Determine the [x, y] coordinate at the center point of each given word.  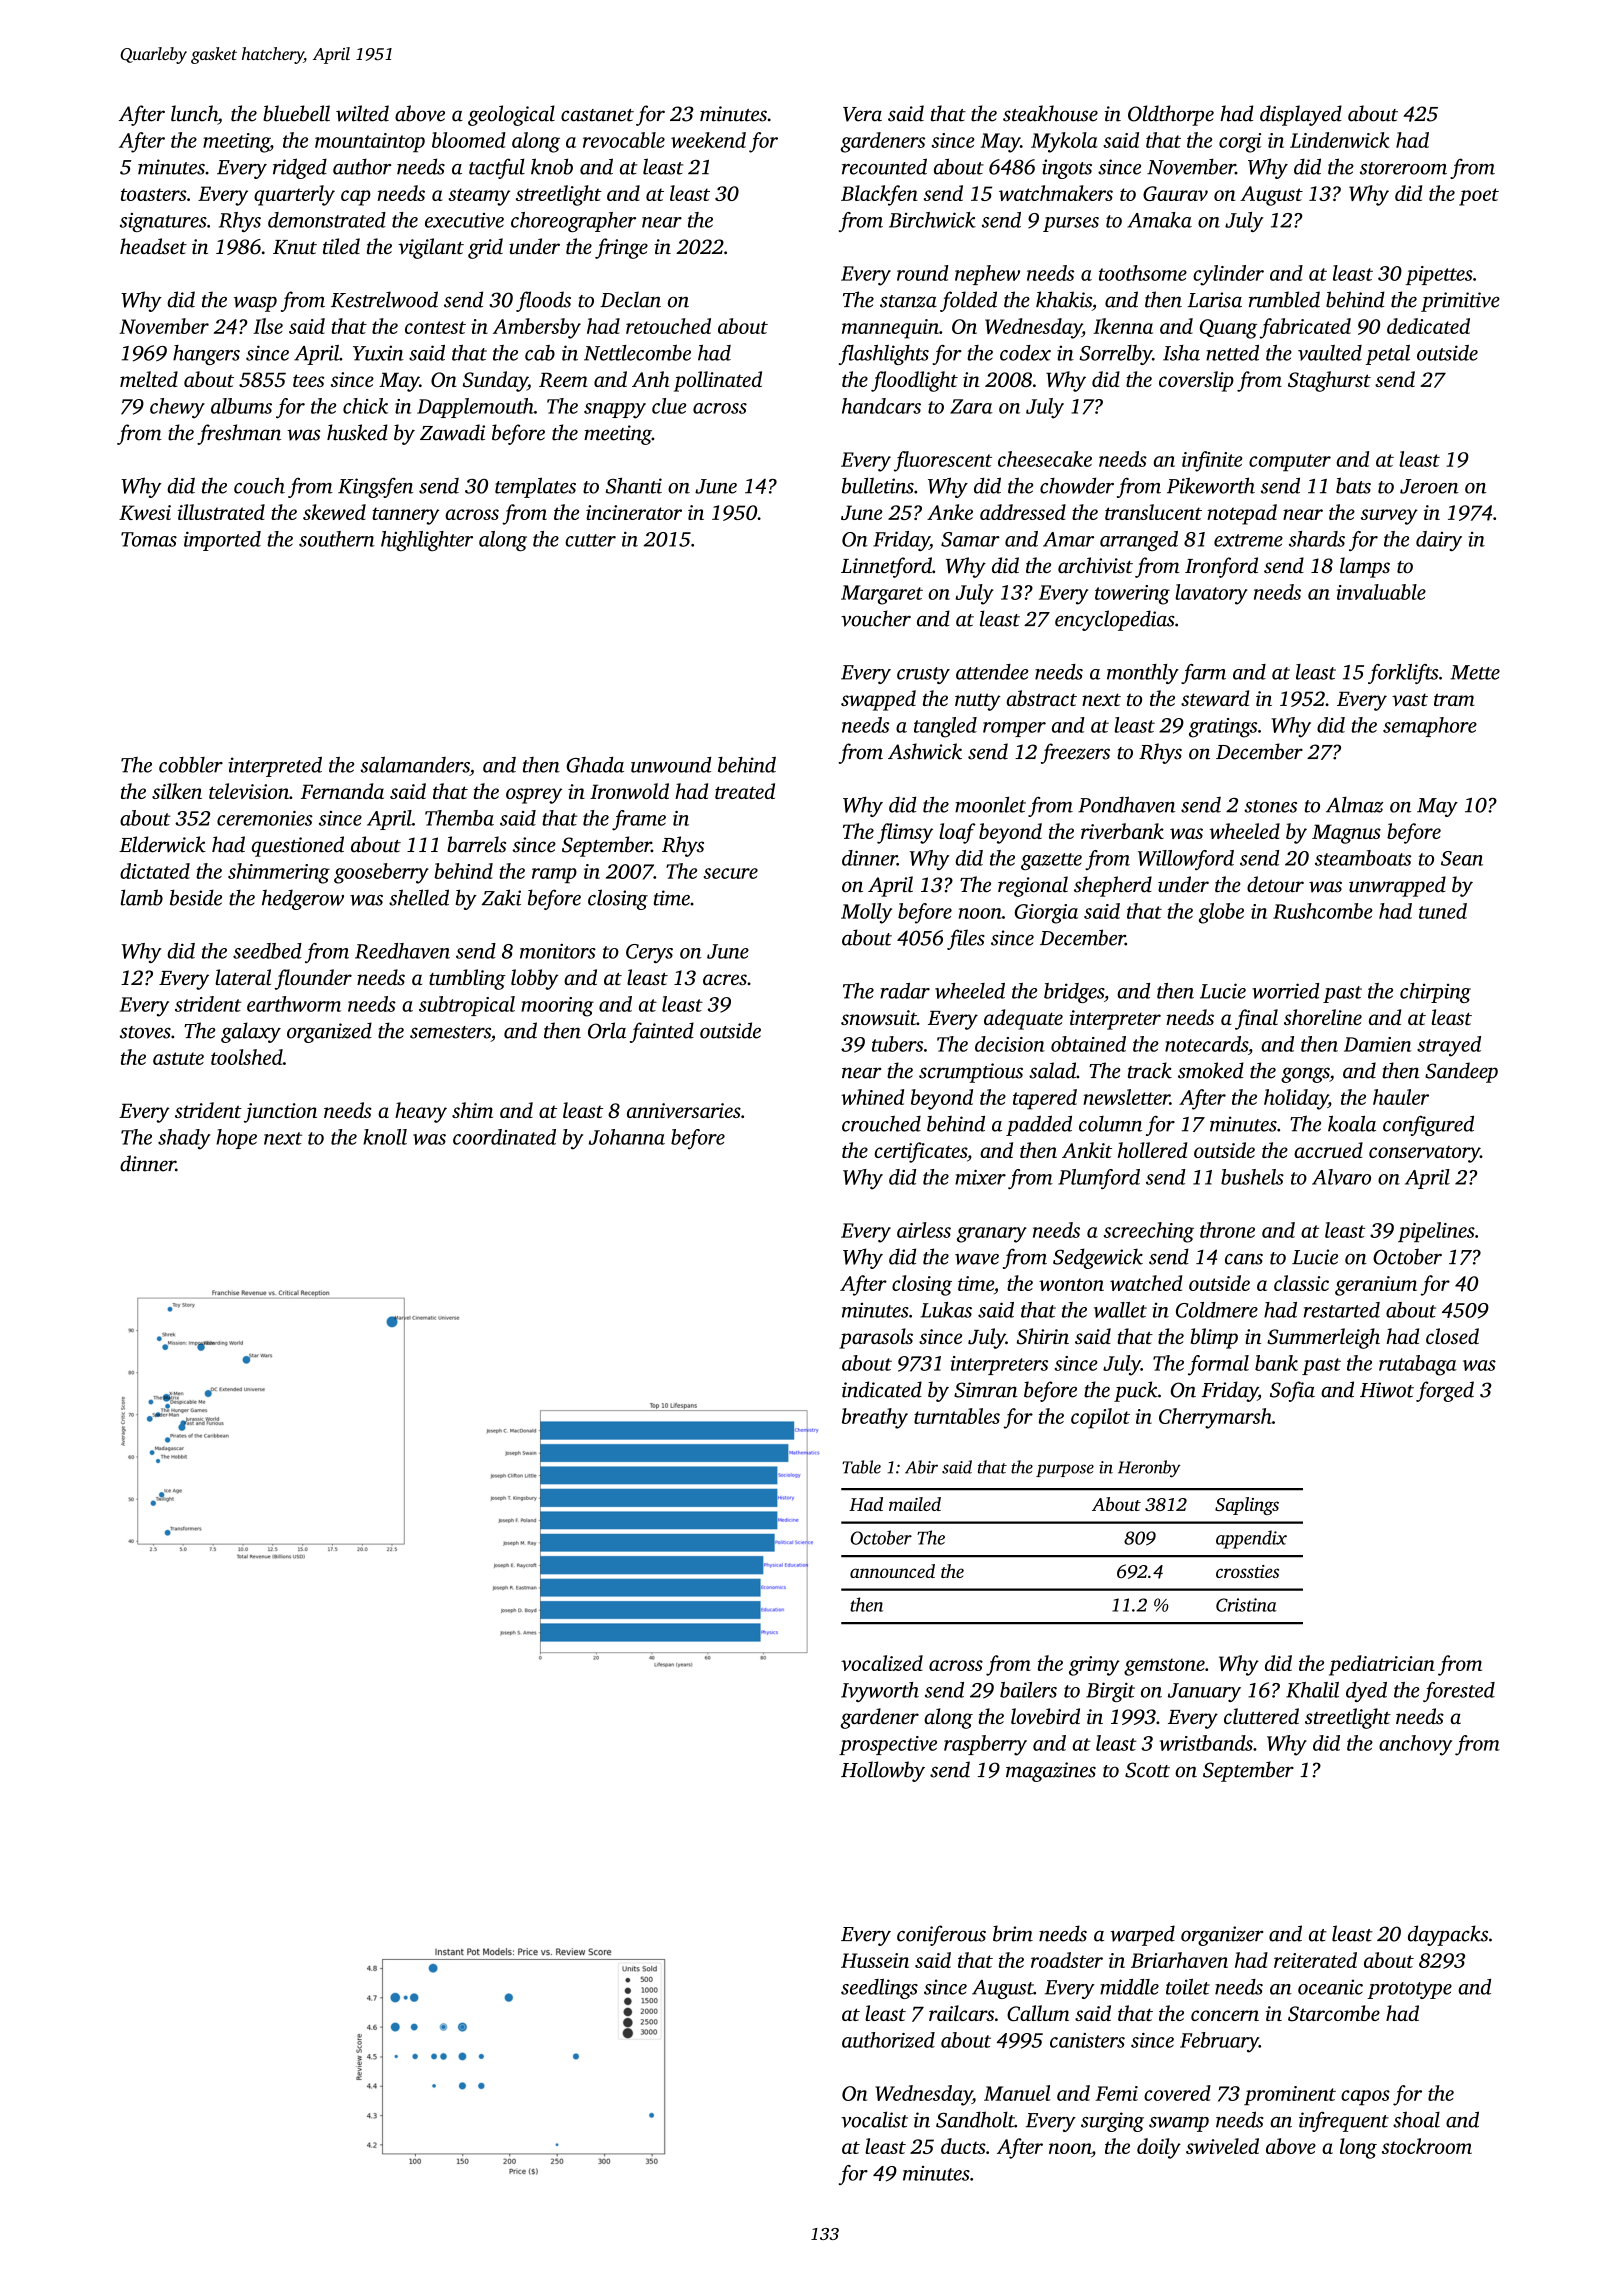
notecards [1206, 1044]
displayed [1301, 115]
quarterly [294, 195]
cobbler [191, 765]
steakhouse [1050, 113]
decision [1010, 1044]
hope [236, 1139]
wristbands [1206, 1743]
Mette [1475, 672]
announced [892, 1571]
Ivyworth [880, 1692]
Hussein [875, 1960]
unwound [671, 765]
